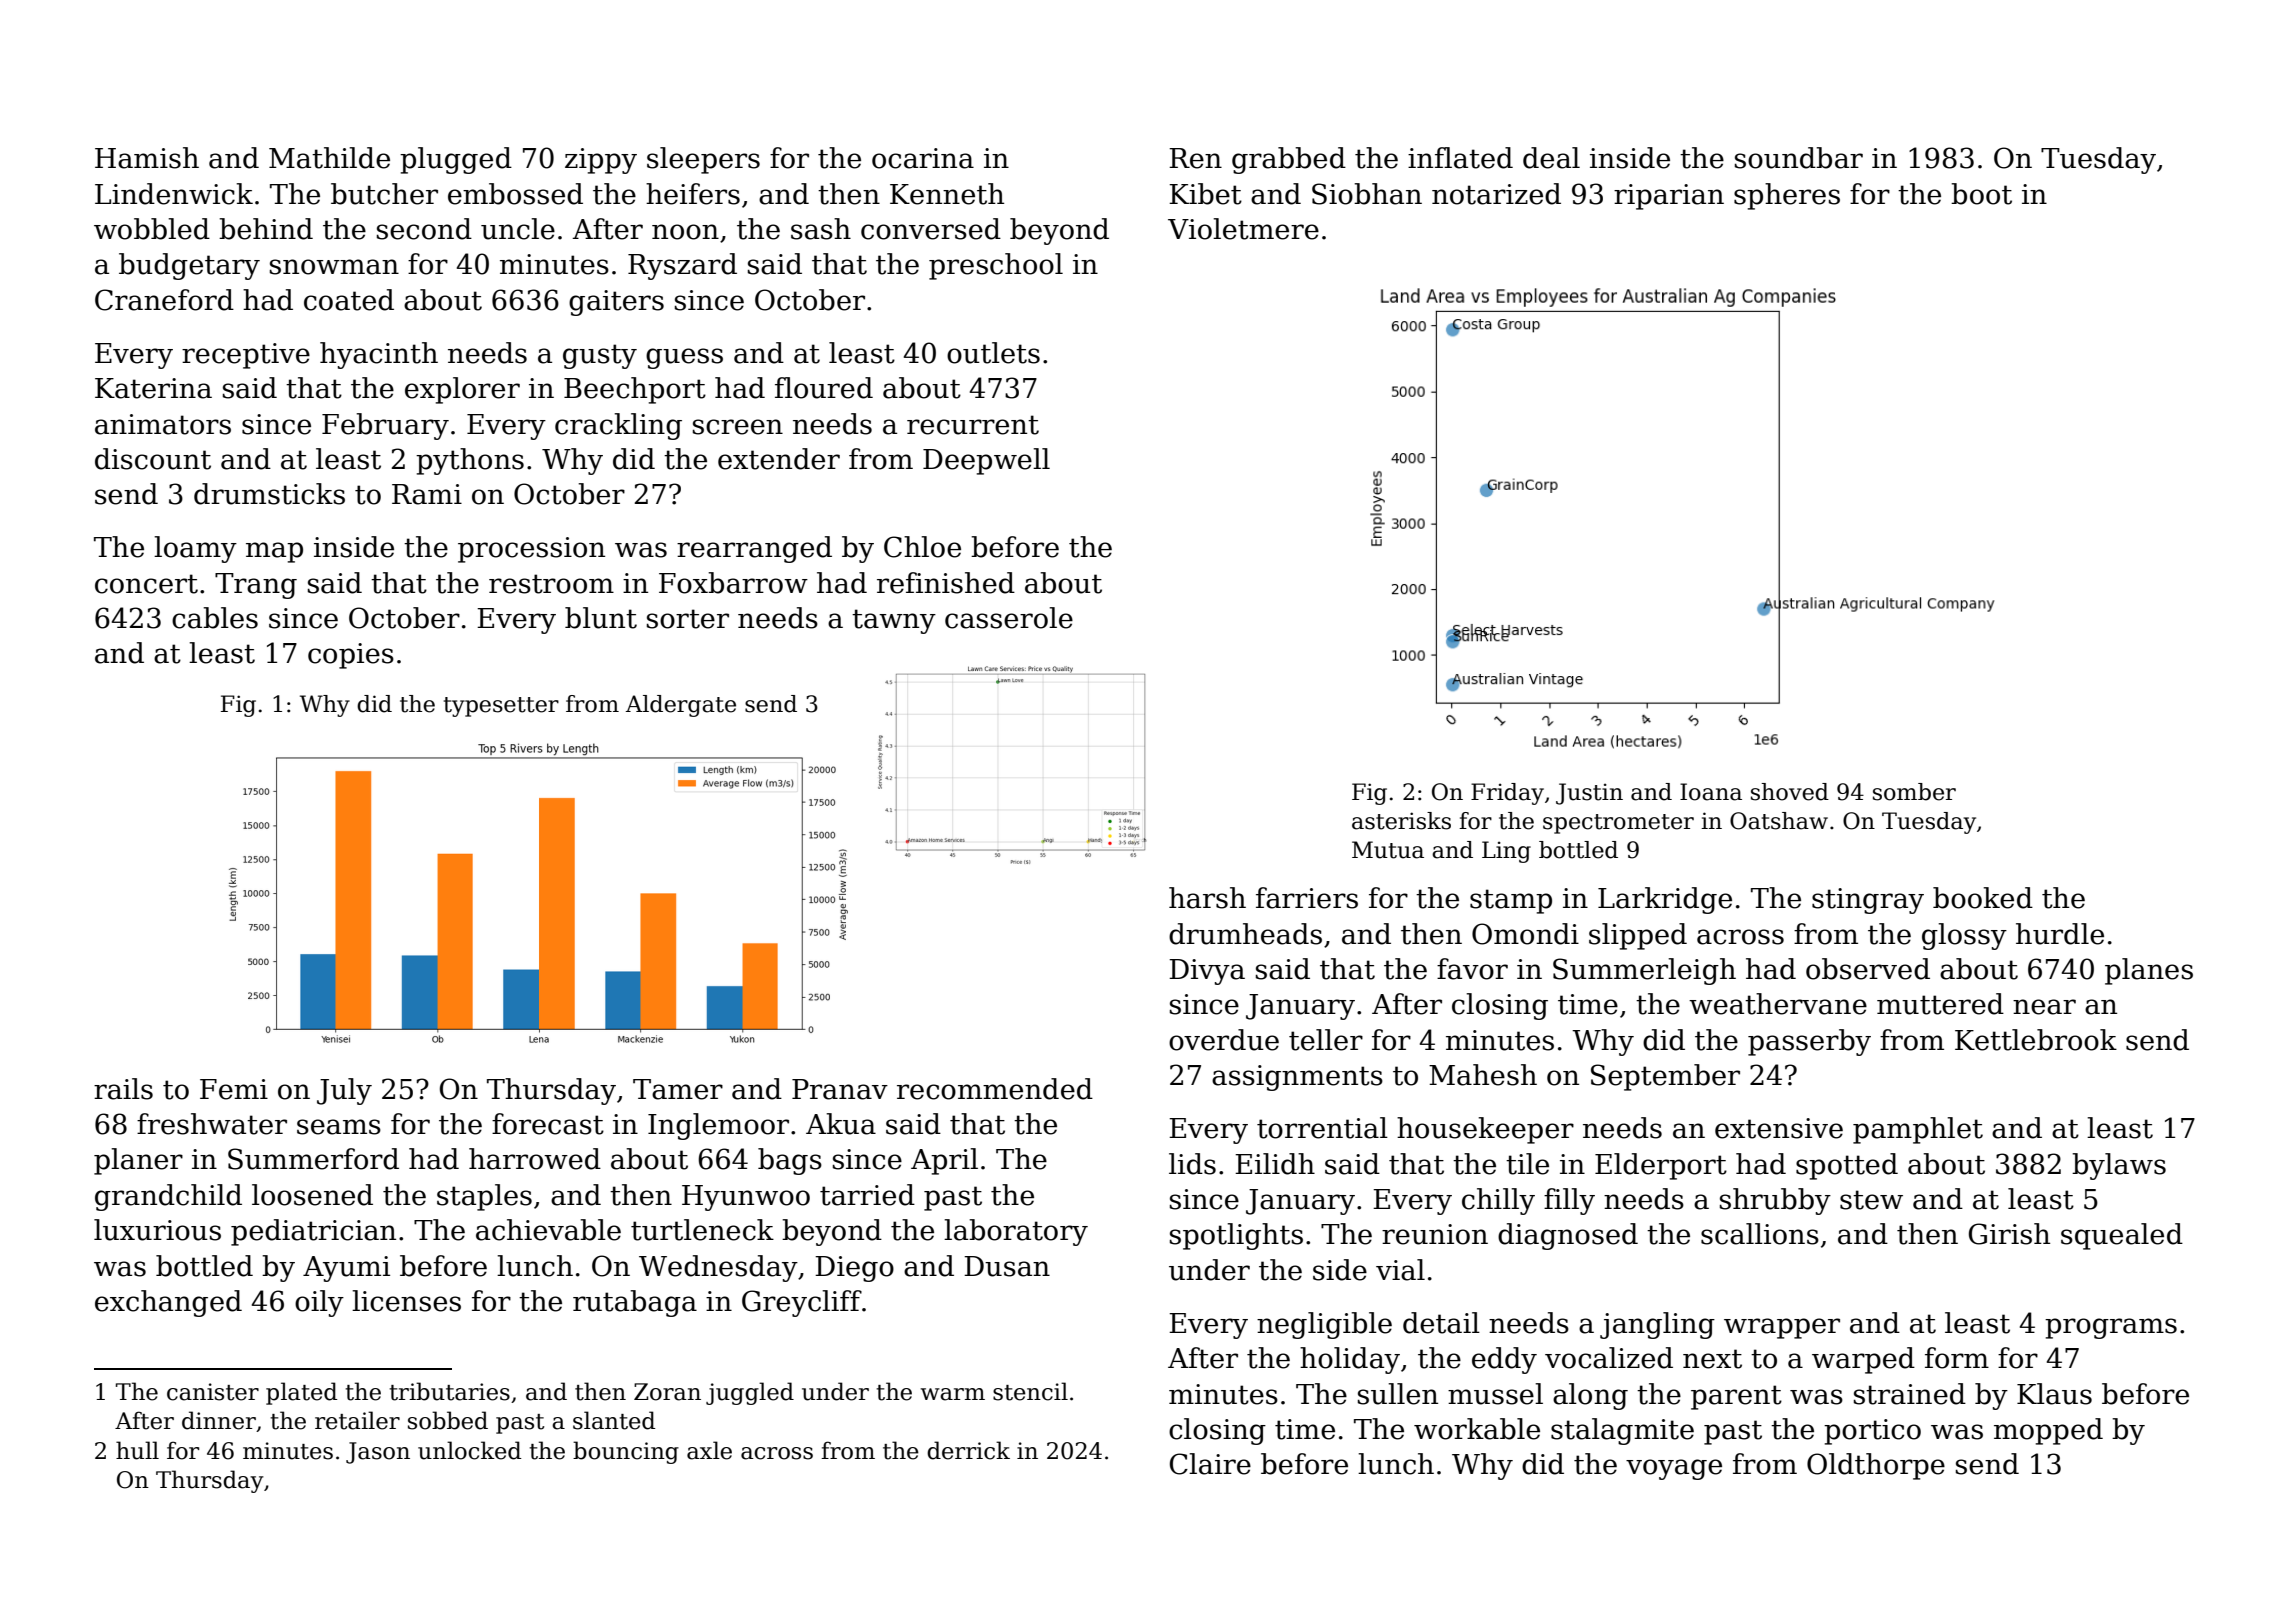 The image size is (2292, 1620). Describe the element at coordinates (923, 158) in the screenshot. I see `ocarina` at that location.
